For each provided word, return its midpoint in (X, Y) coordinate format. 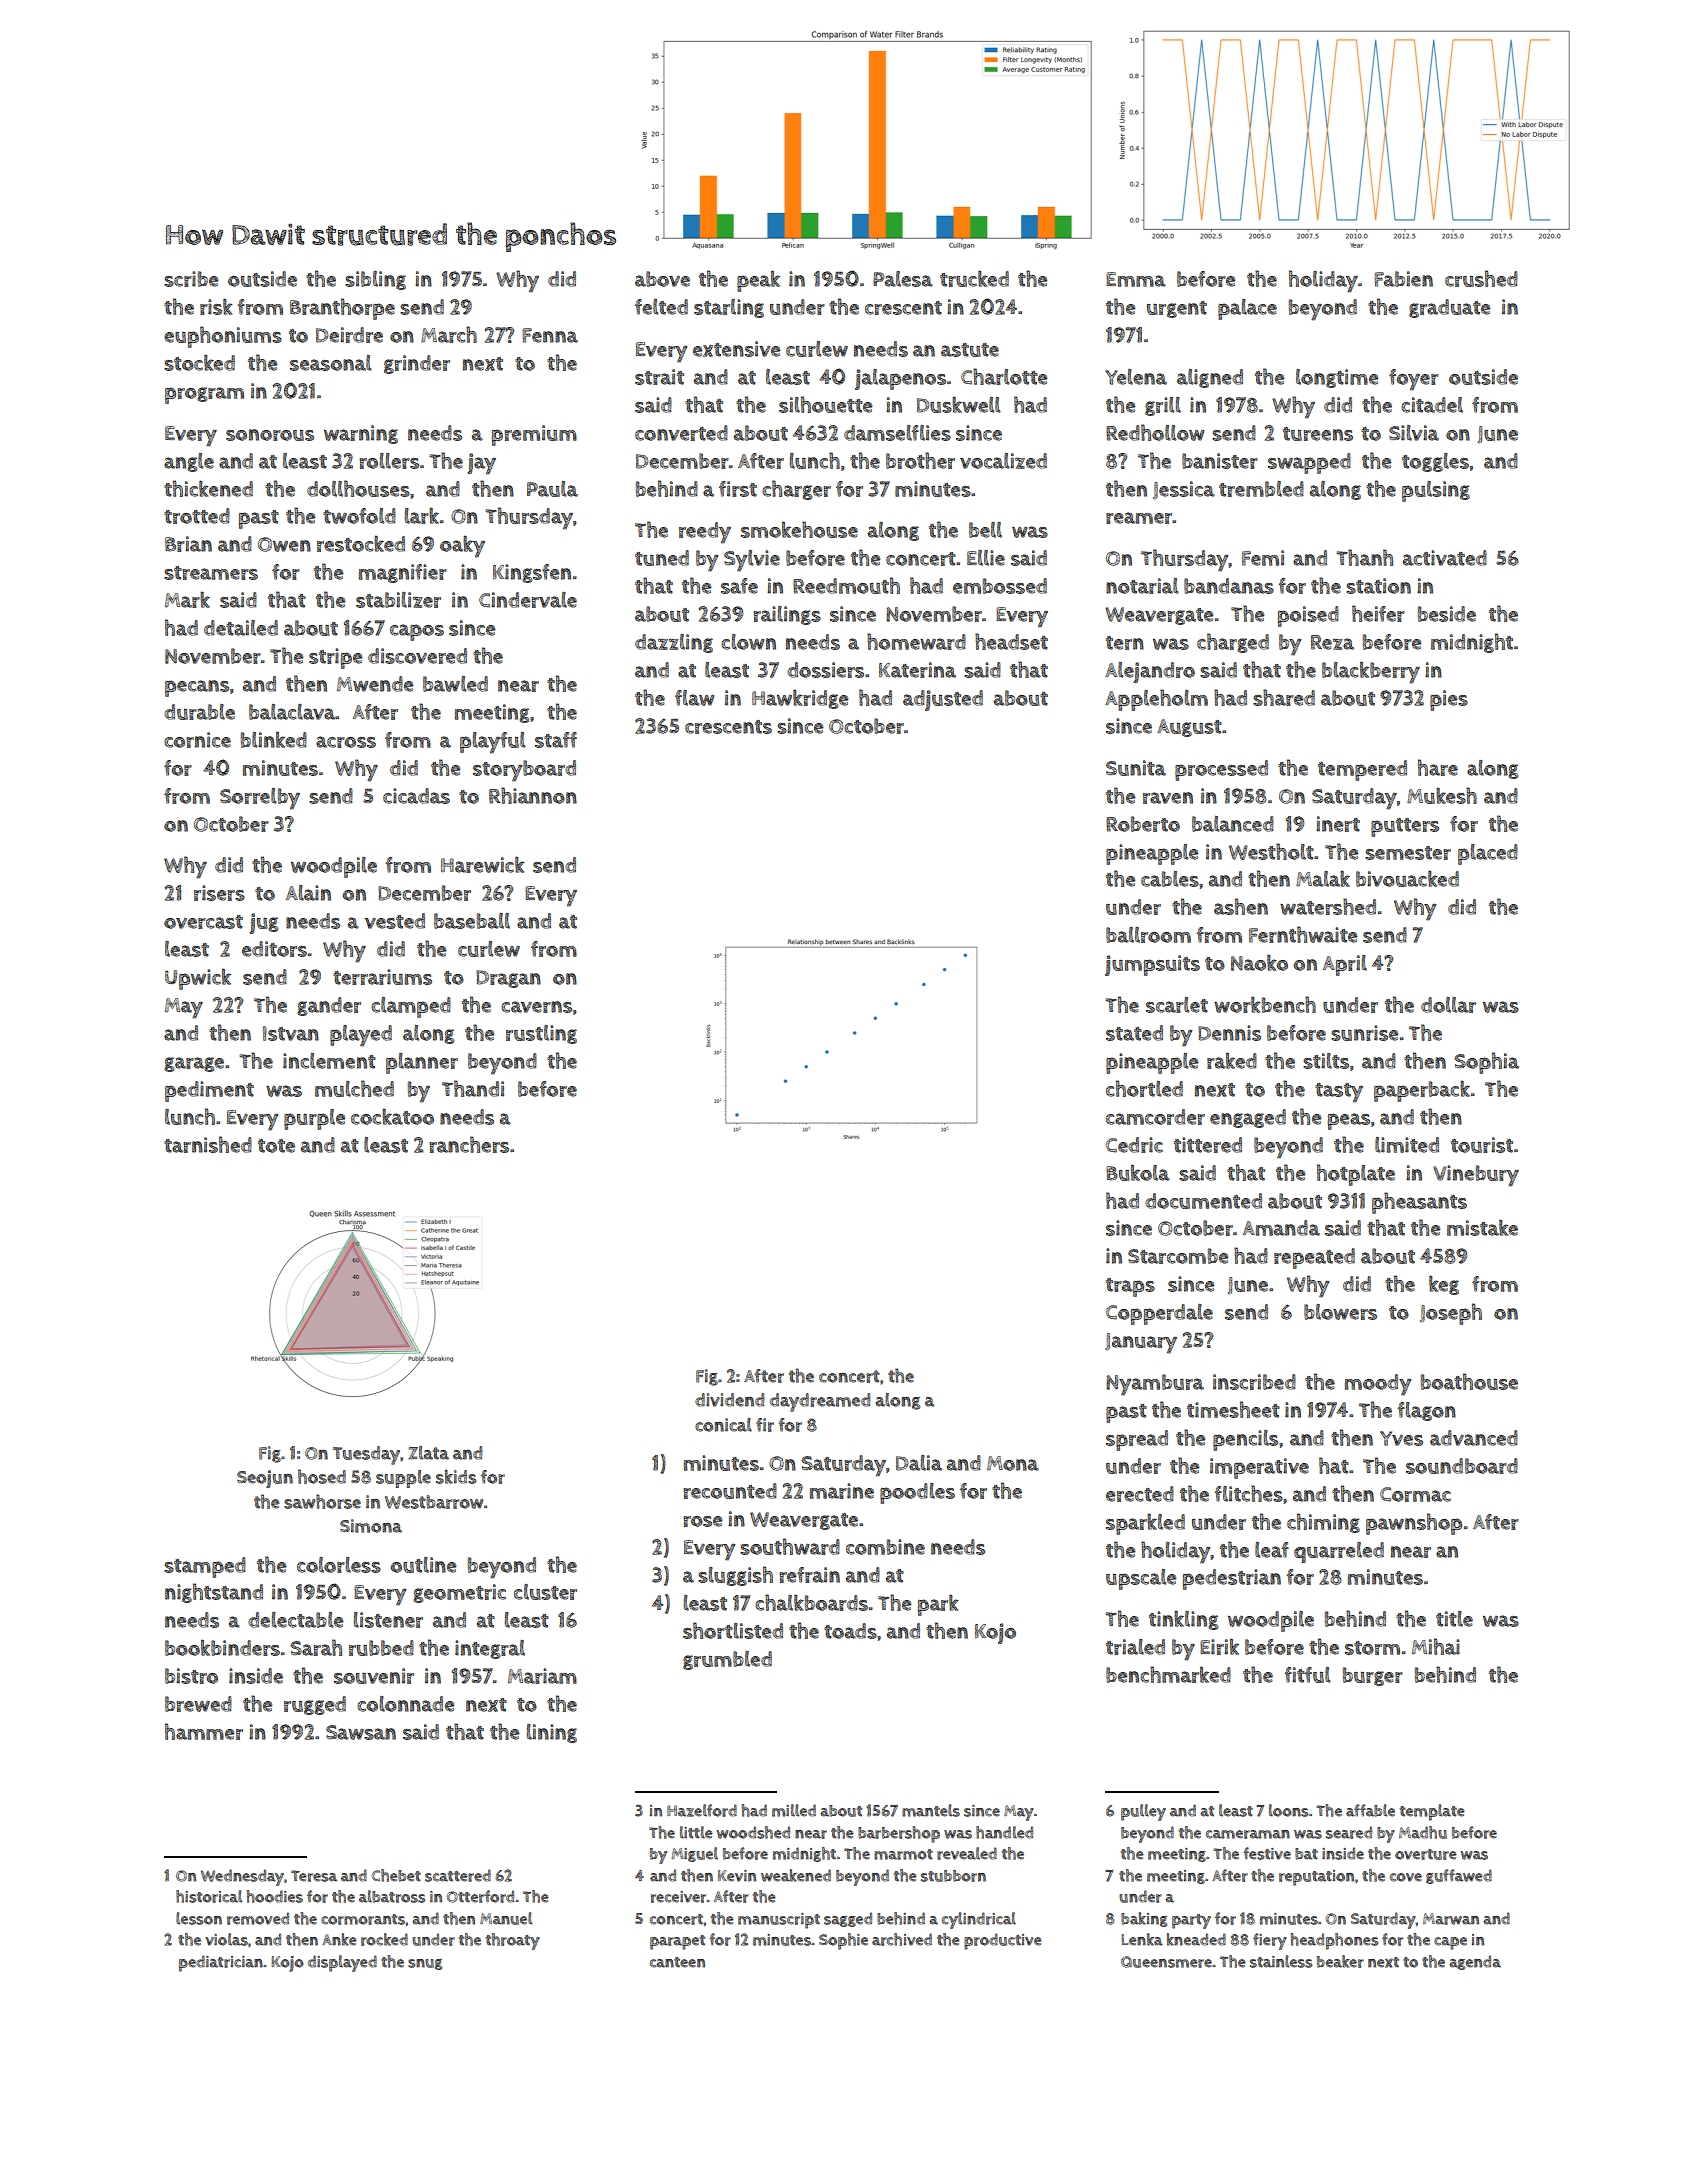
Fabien (1403, 279)
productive (1003, 1941)
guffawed (1459, 1876)
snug (425, 1964)
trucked (974, 278)
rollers (389, 461)
